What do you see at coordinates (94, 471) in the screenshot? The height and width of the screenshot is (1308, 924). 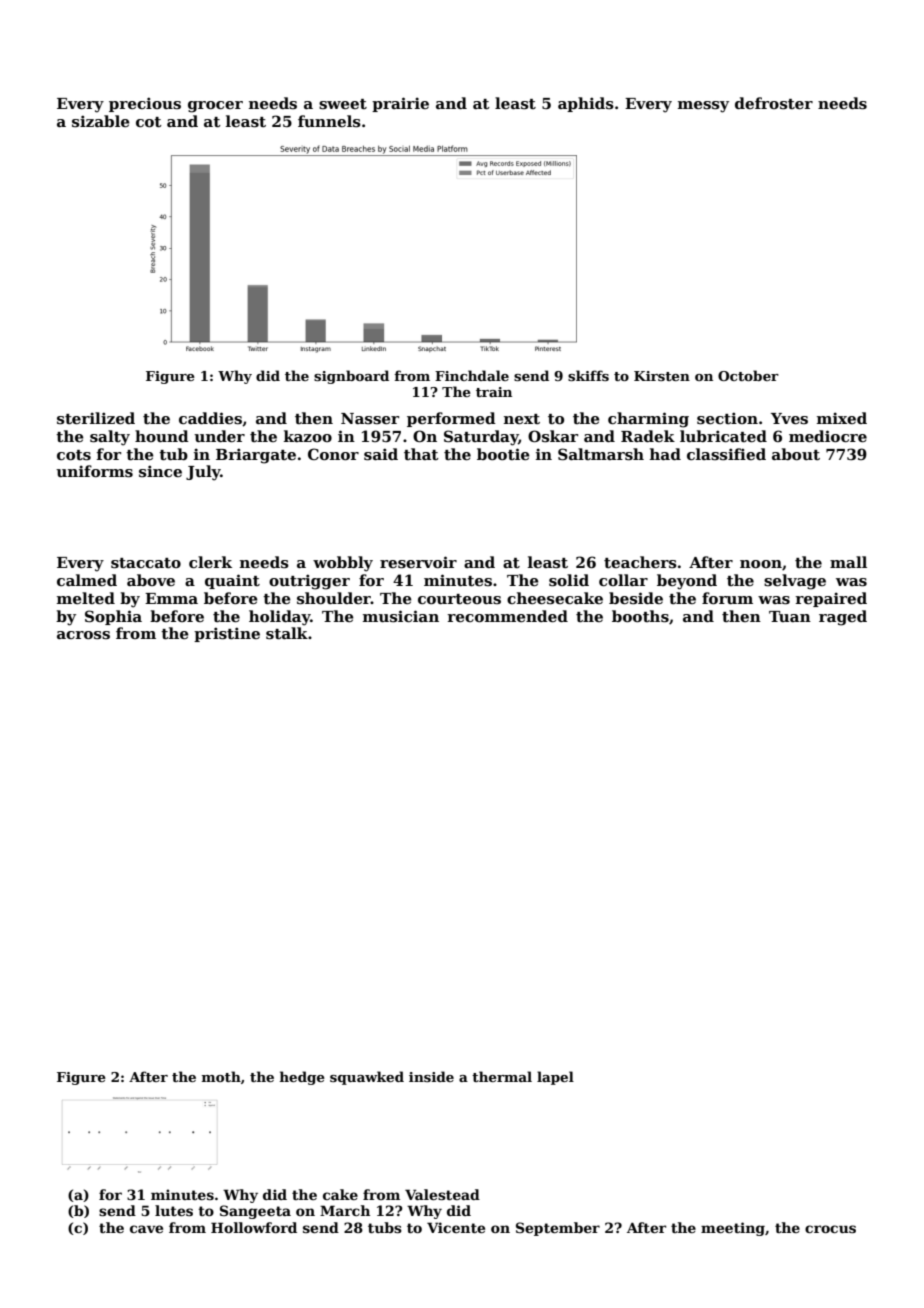 I see `uniforms` at bounding box center [94, 471].
